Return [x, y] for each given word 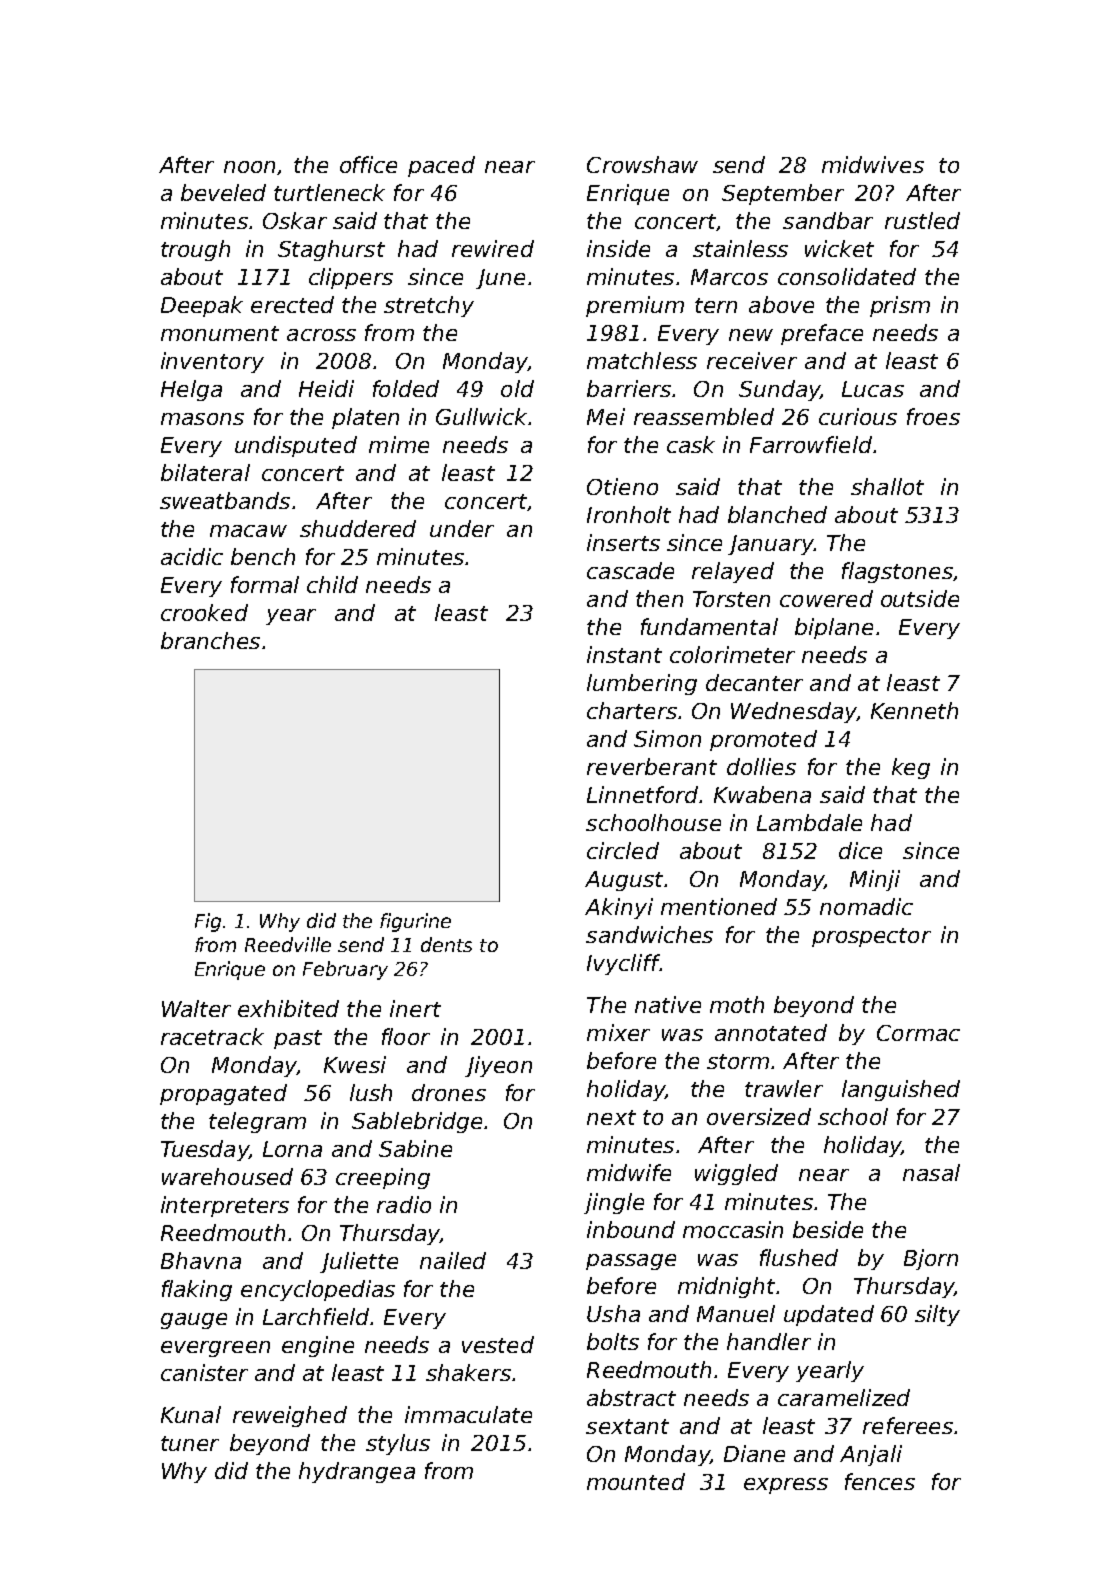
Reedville [288, 944]
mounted [636, 1481]
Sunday [779, 390]
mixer [618, 1032]
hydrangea [357, 1472]
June [500, 279]
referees [908, 1425]
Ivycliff [623, 964]
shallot [887, 486]
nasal [931, 1172]
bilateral [205, 472]
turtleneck [329, 192]
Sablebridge [417, 1122]
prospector [871, 937]
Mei [606, 416]
